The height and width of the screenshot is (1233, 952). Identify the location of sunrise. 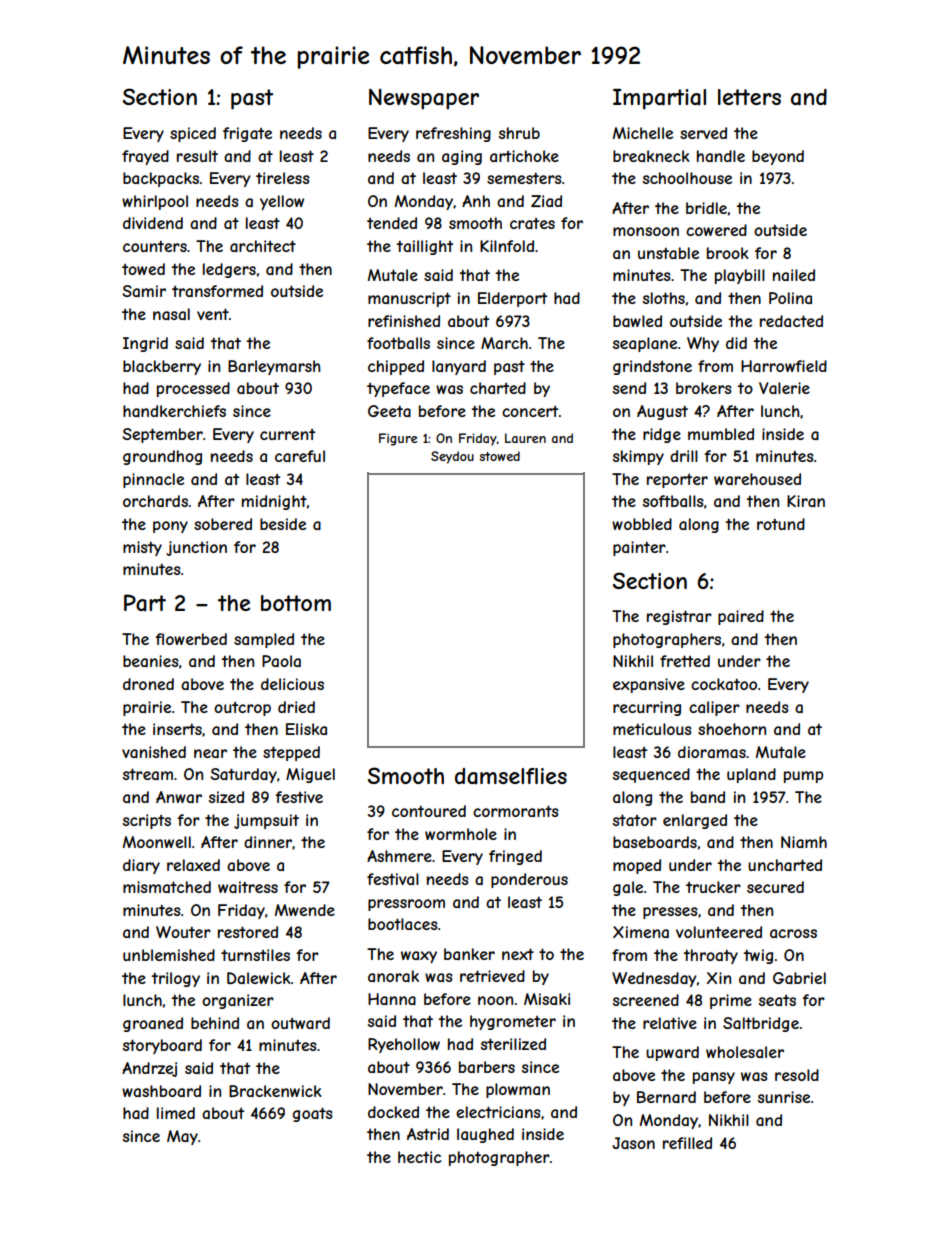
(784, 1097).
